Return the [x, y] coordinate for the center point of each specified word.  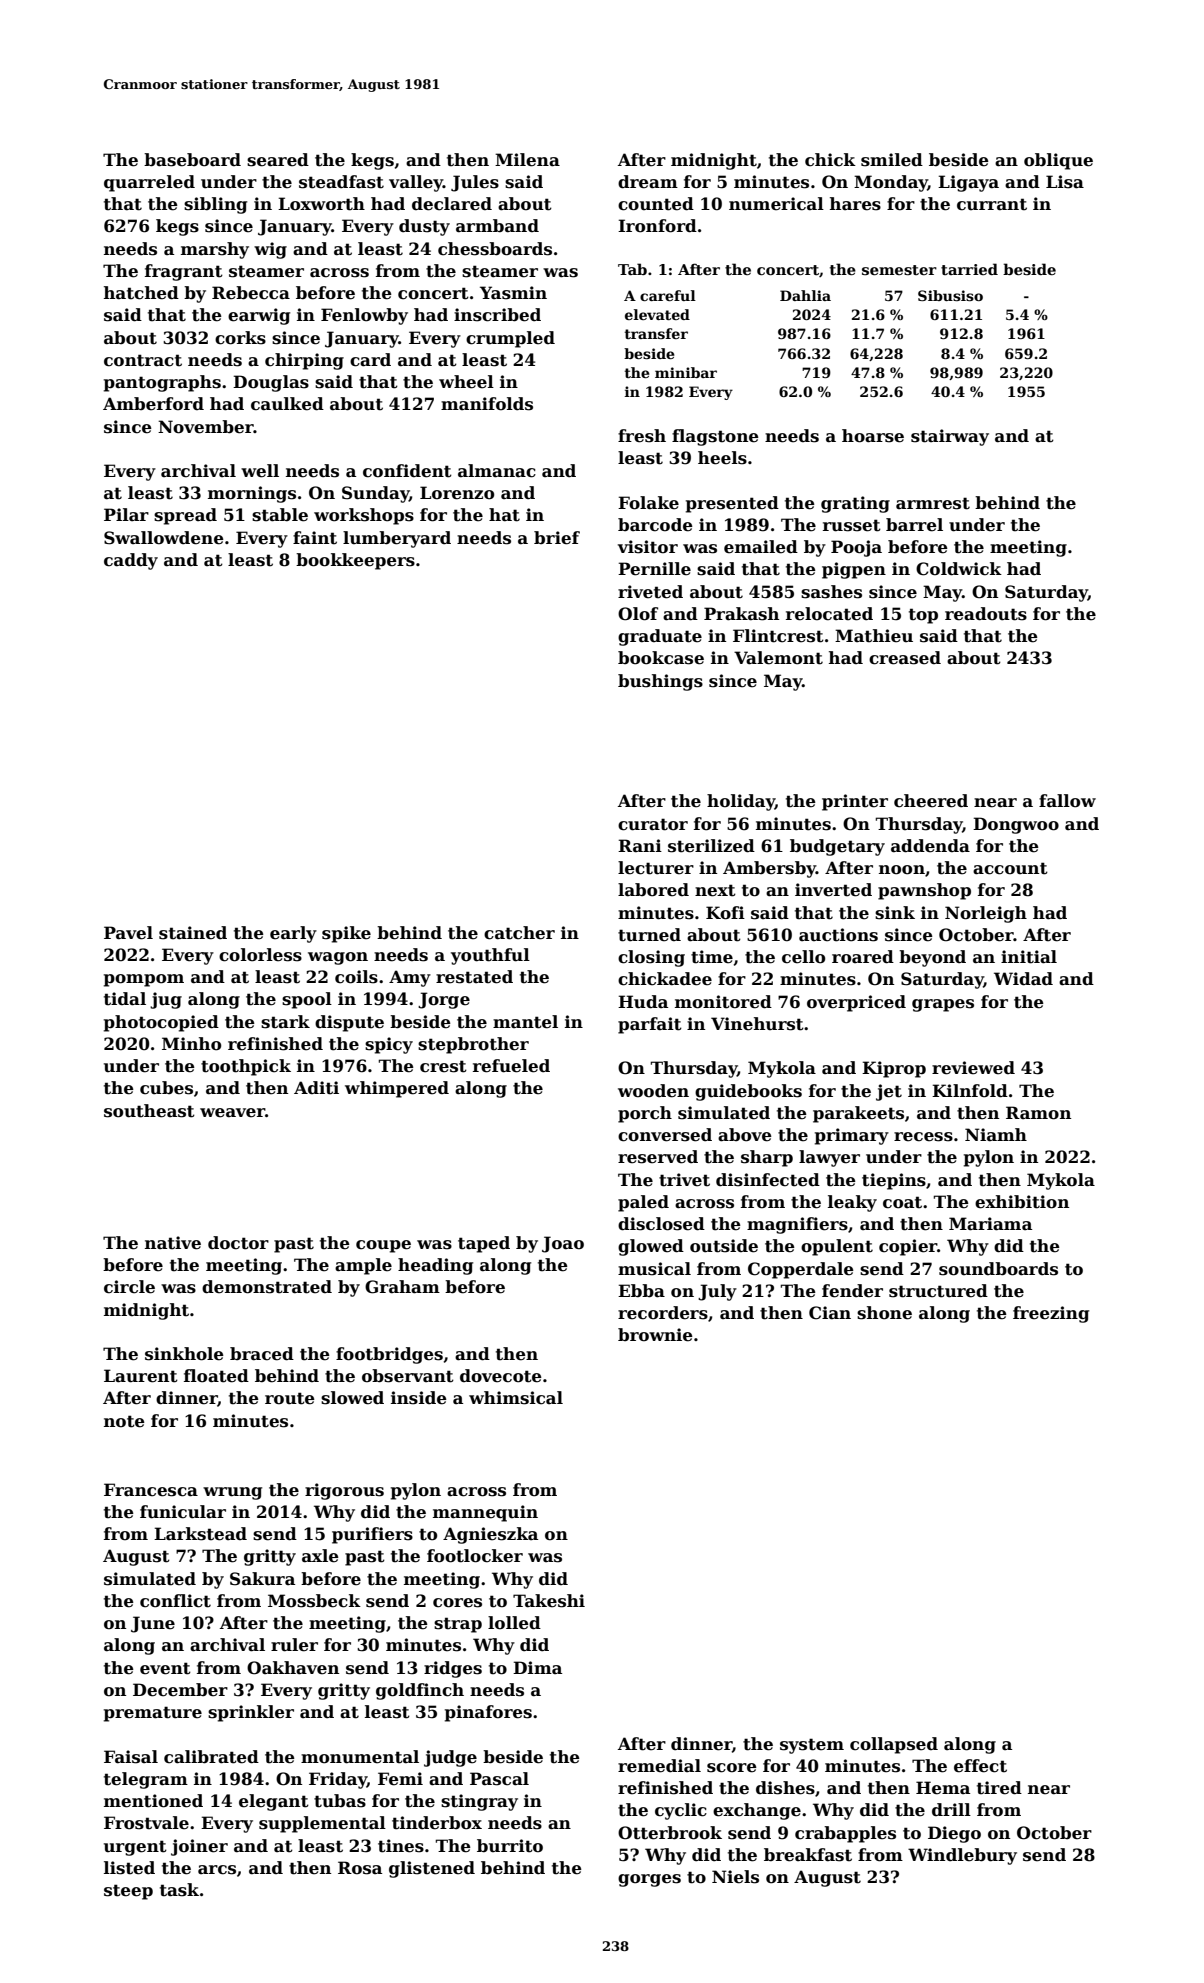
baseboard [192, 160]
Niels [735, 1877]
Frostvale [146, 1823]
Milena [527, 160]
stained [193, 933]
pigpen [854, 570]
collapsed [894, 1745]
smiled [892, 160]
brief [557, 538]
